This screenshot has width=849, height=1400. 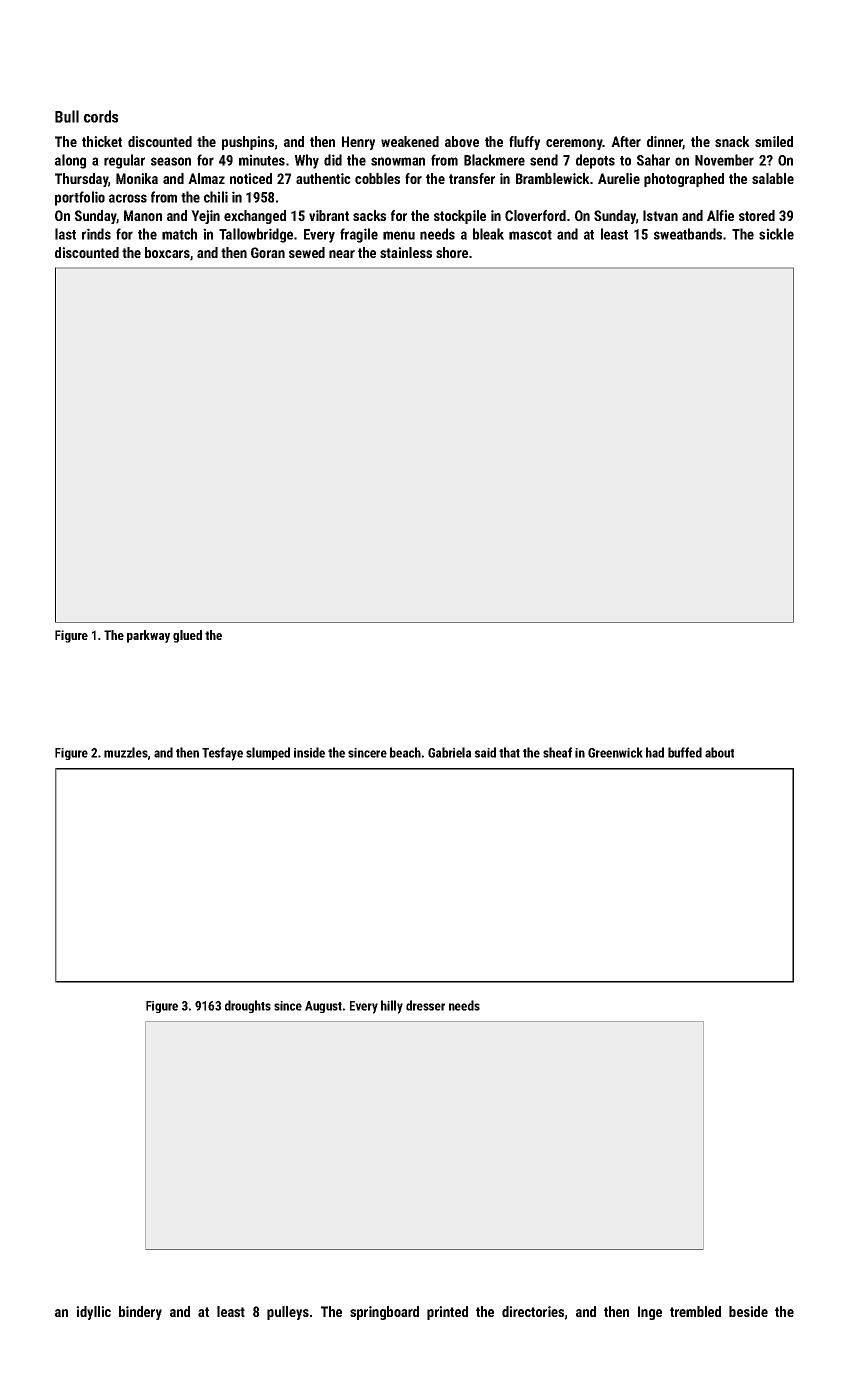 What do you see at coordinates (655, 752) in the screenshot?
I see `had` at bounding box center [655, 752].
